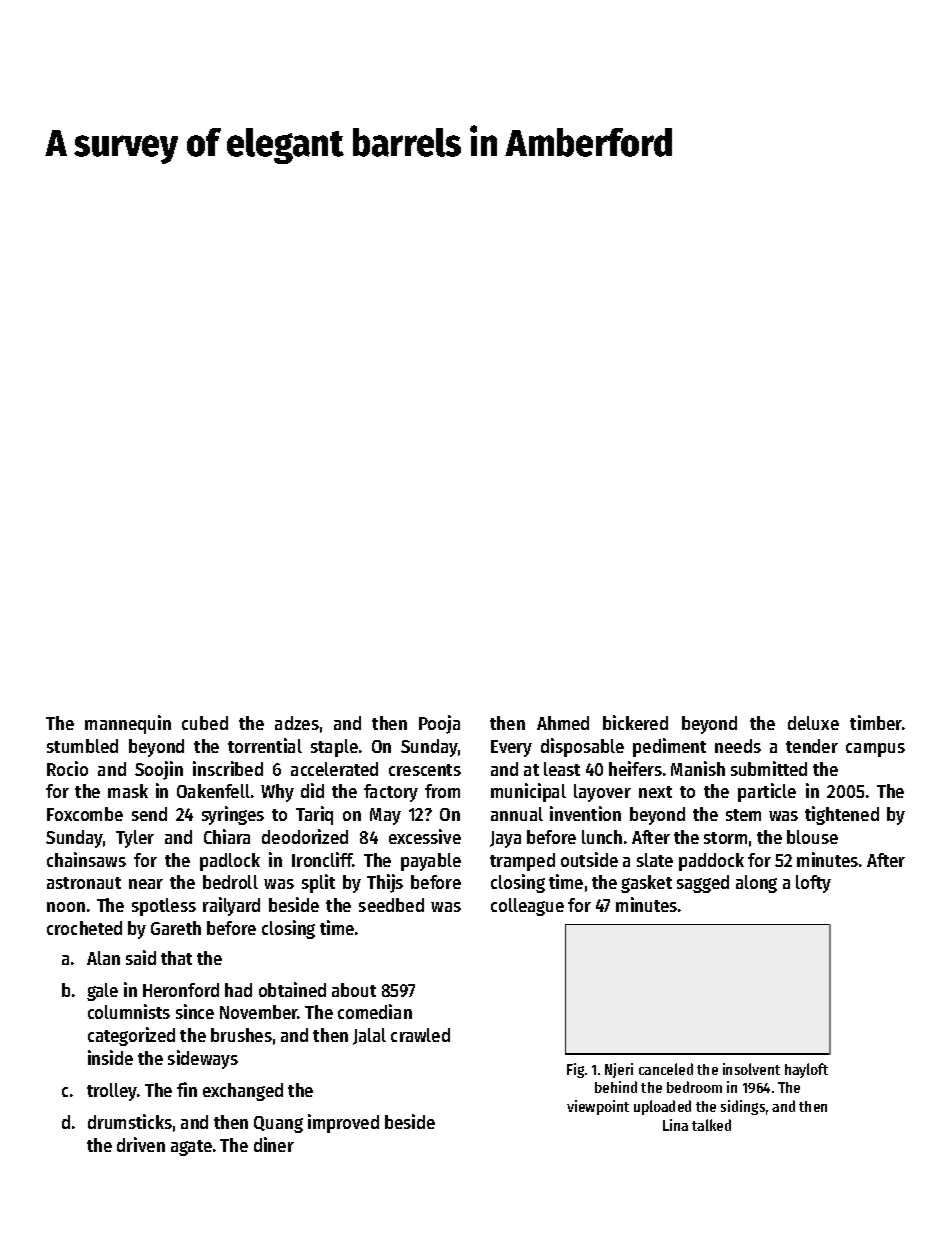 This page has height=1233, width=952. What do you see at coordinates (231, 906) in the page?
I see `railyard` at bounding box center [231, 906].
